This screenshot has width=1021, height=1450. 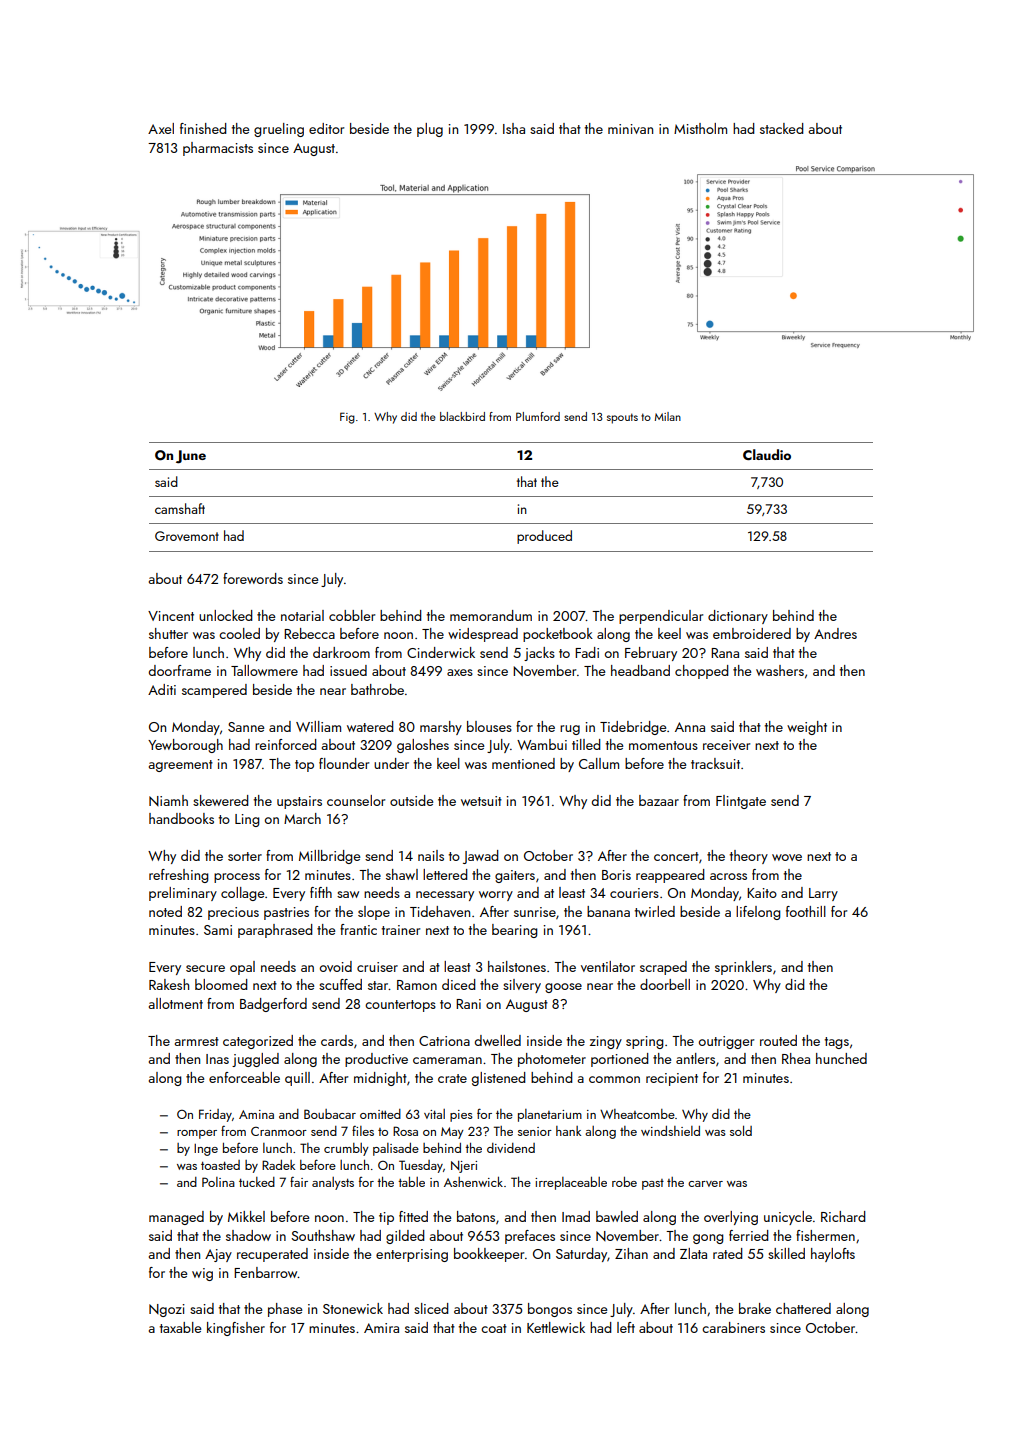 What do you see at coordinates (202, 1274) in the screenshot?
I see `wig` at bounding box center [202, 1274].
